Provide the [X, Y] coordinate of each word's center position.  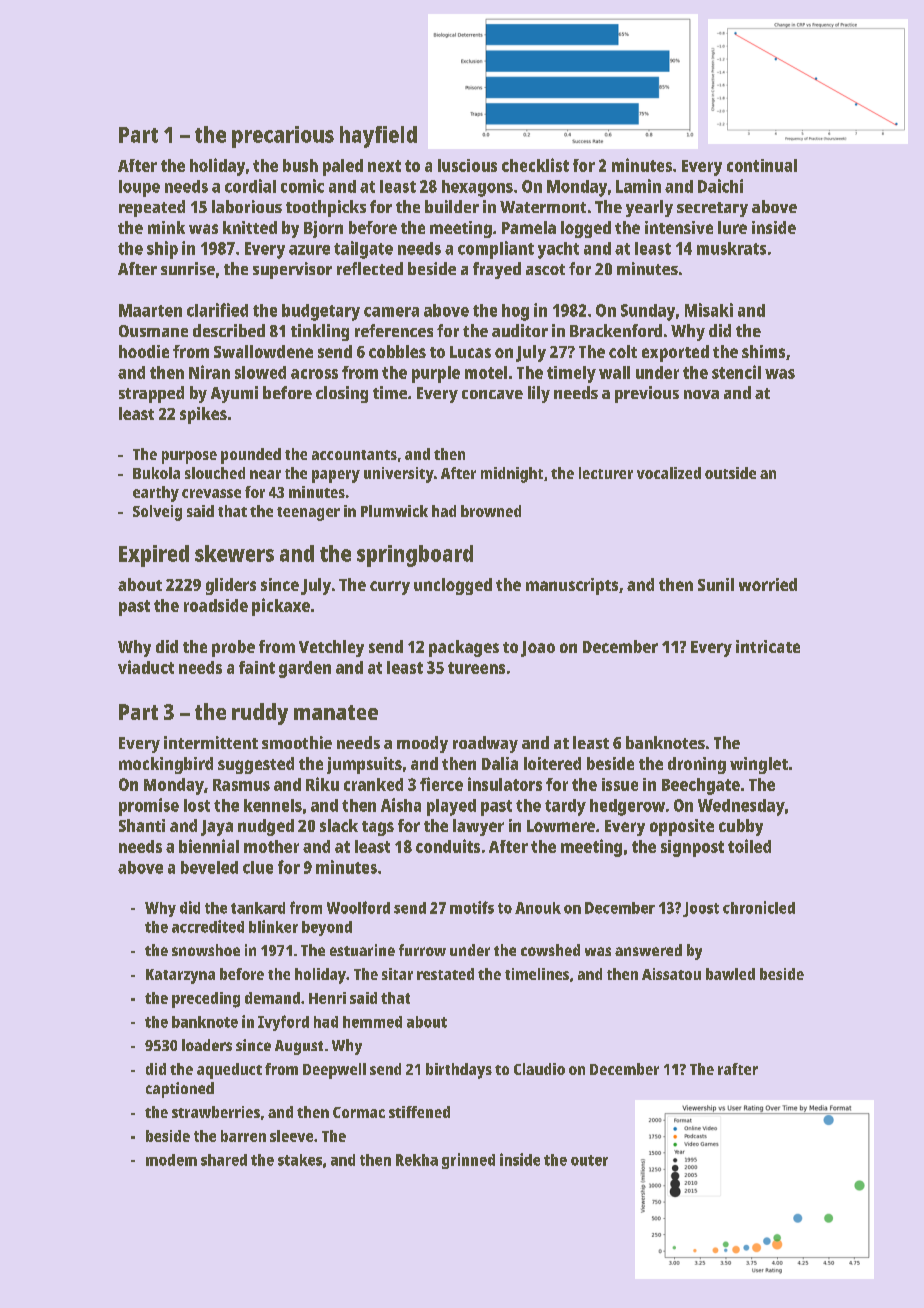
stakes [300, 1160]
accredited [208, 926]
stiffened [419, 1112]
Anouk [538, 908]
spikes [203, 415]
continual [762, 165]
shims [763, 351]
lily [539, 394]
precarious [283, 137]
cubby [741, 827]
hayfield [378, 137]
